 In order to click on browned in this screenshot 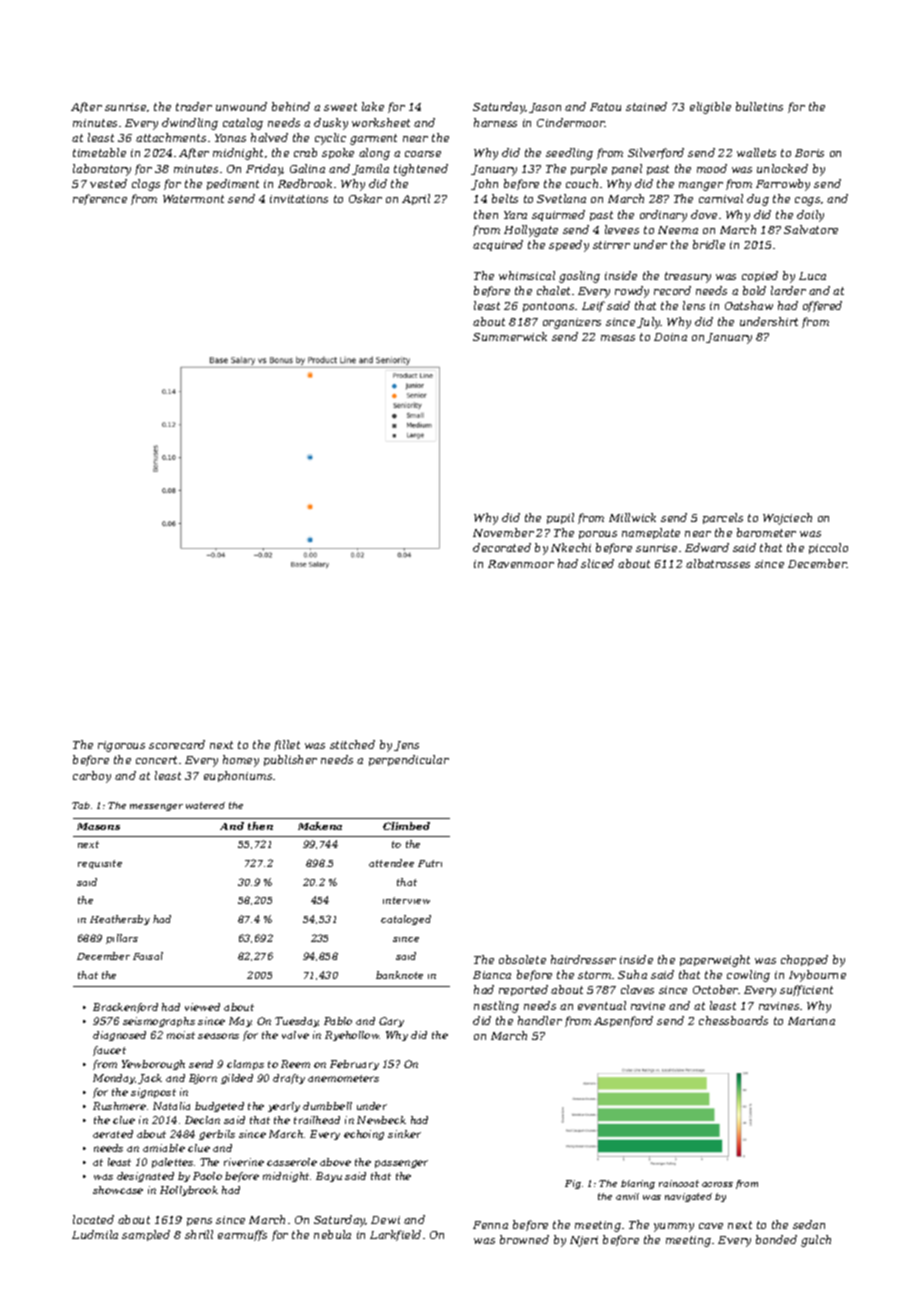, I will do `click(524, 1239)`.
